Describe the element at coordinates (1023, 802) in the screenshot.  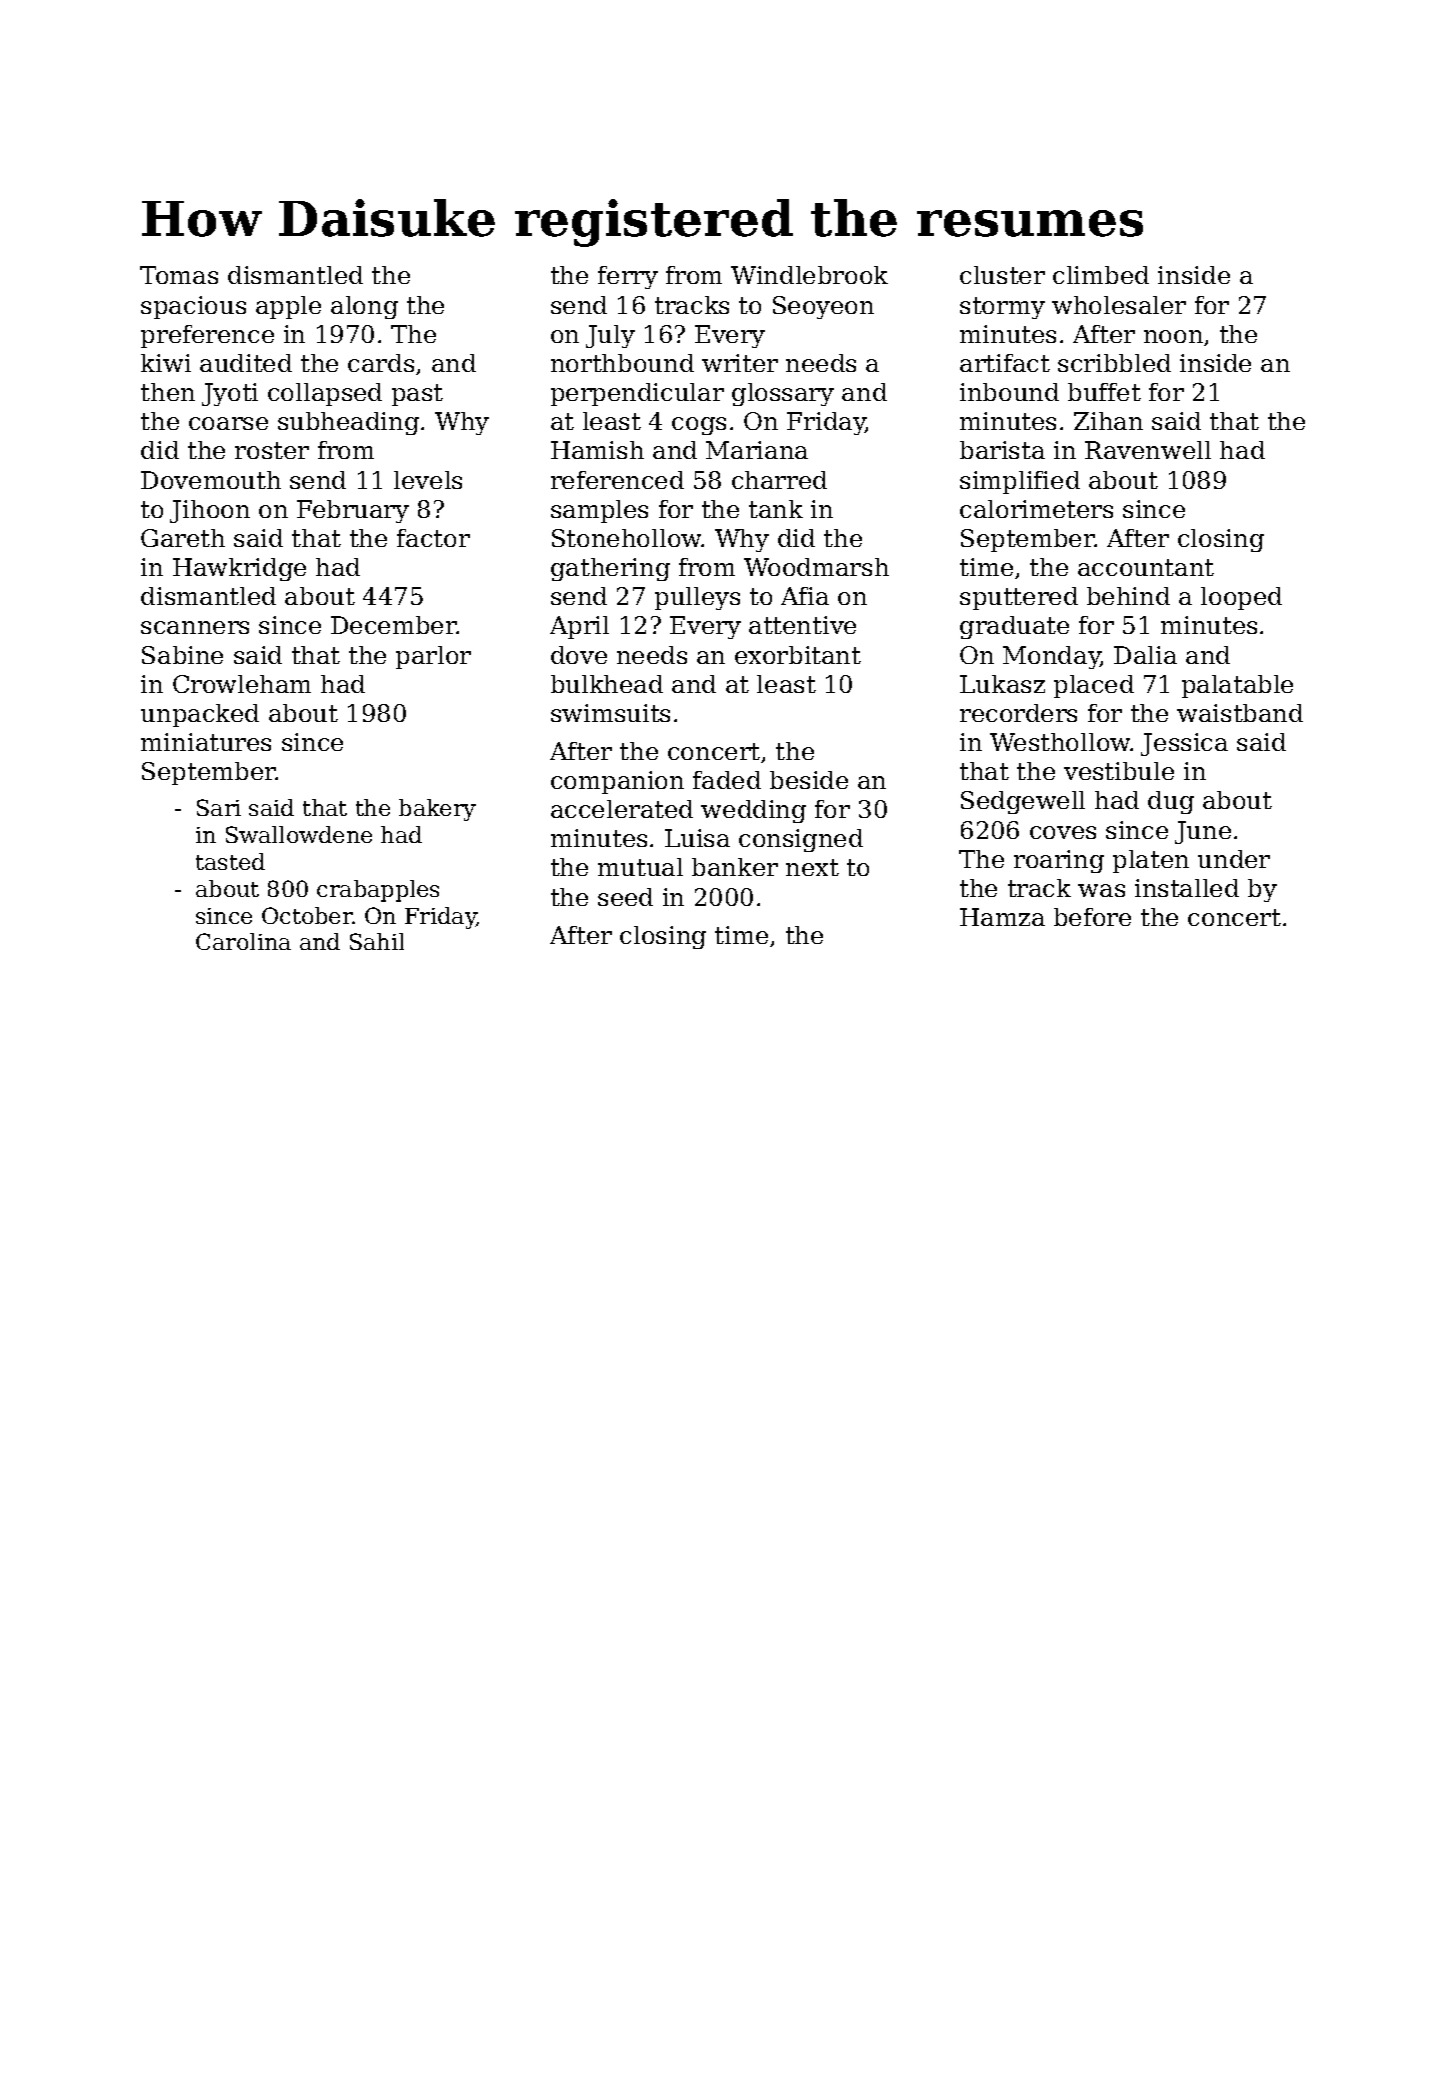
I see `Sedgewell` at that location.
